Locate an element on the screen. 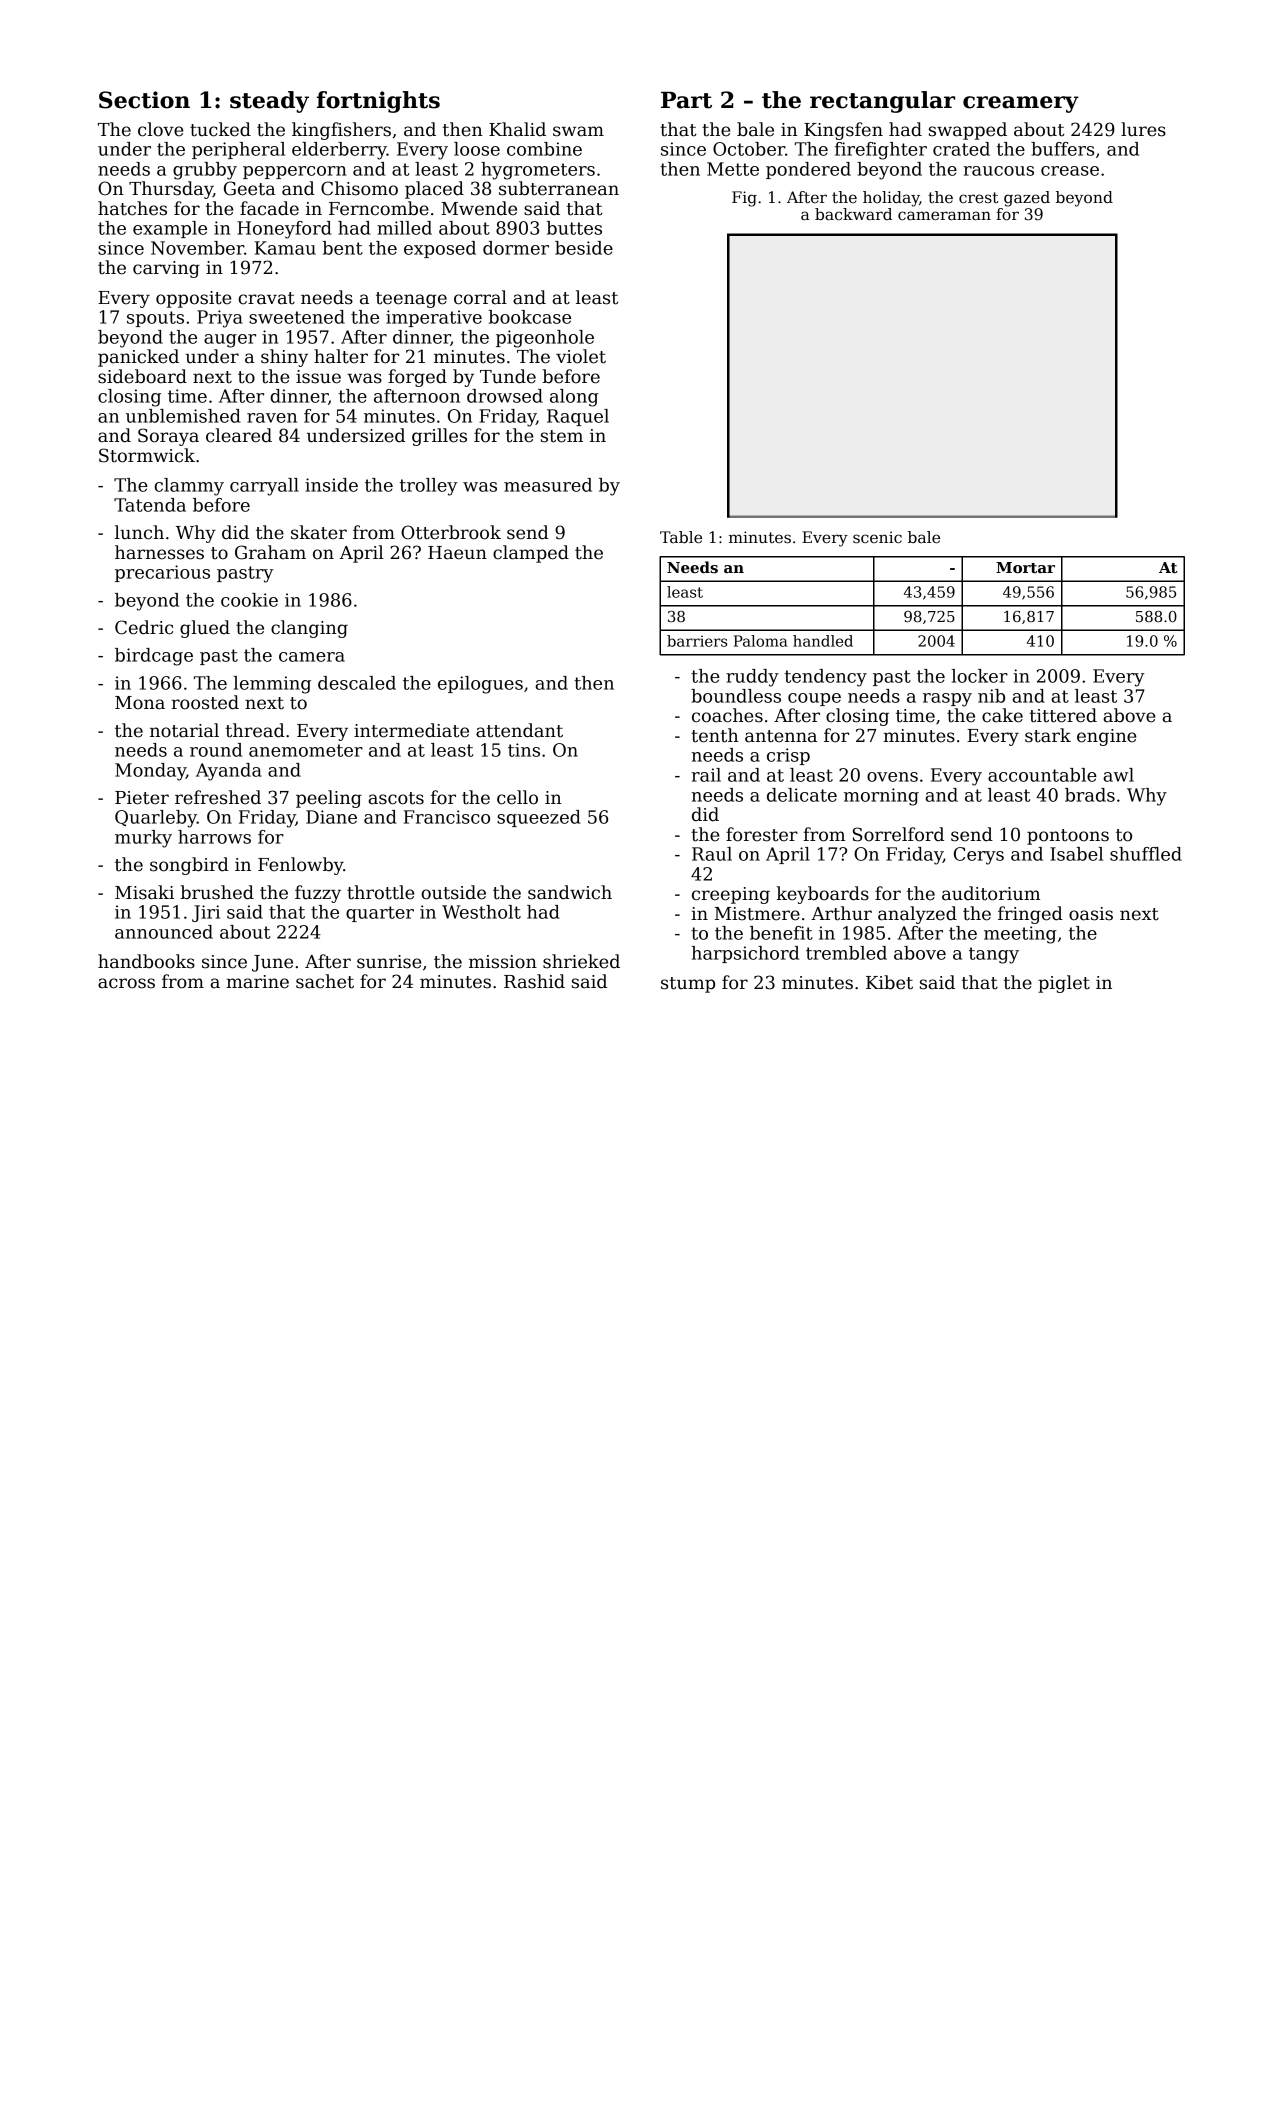 The width and height of the screenshot is (1282, 2112). piglet is located at coordinates (1064, 984).
